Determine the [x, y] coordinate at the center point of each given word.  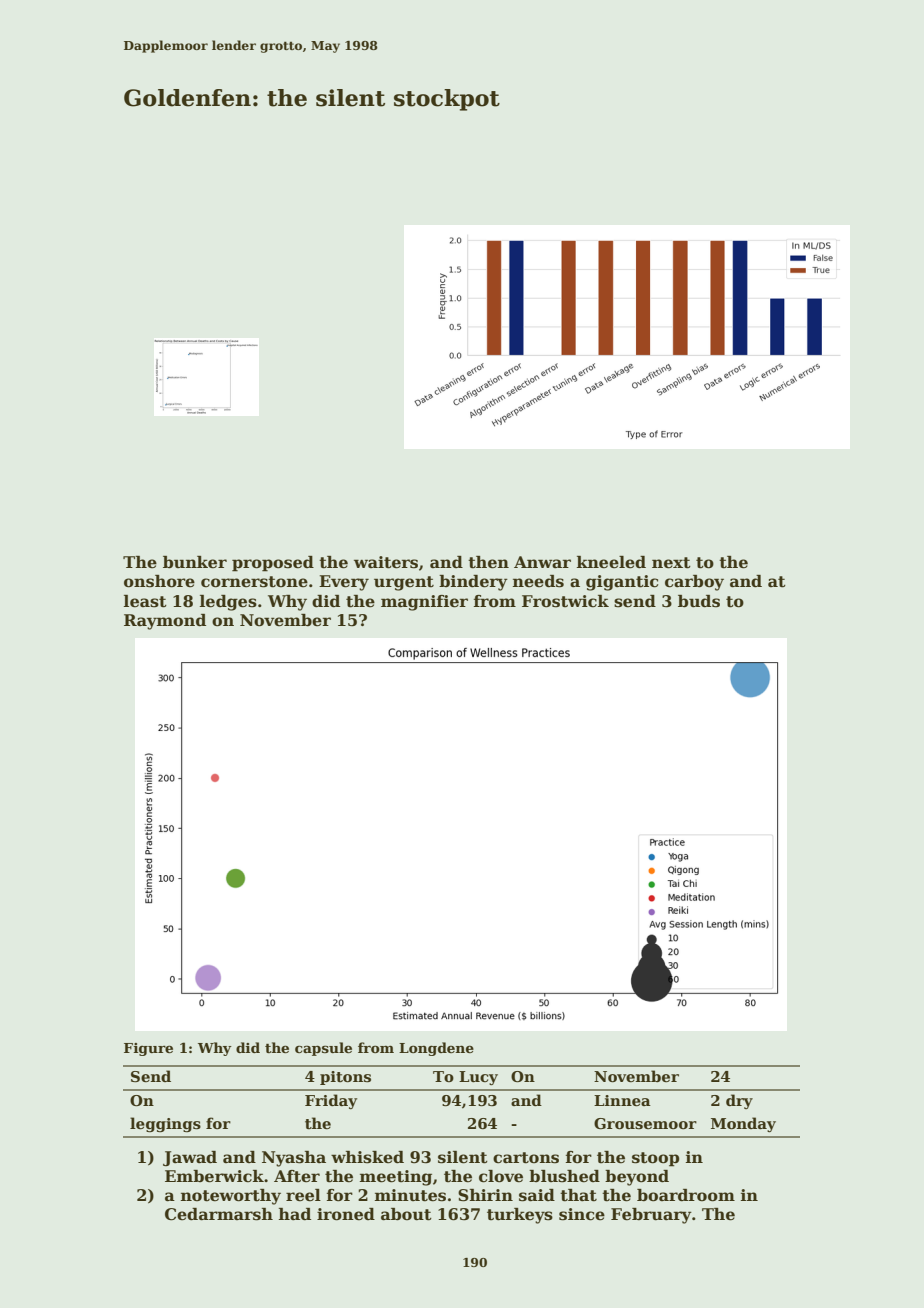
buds [699, 601]
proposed [273, 564]
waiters [386, 562]
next [671, 563]
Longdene [436, 1049]
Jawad [190, 1158]
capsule [323, 1049]
